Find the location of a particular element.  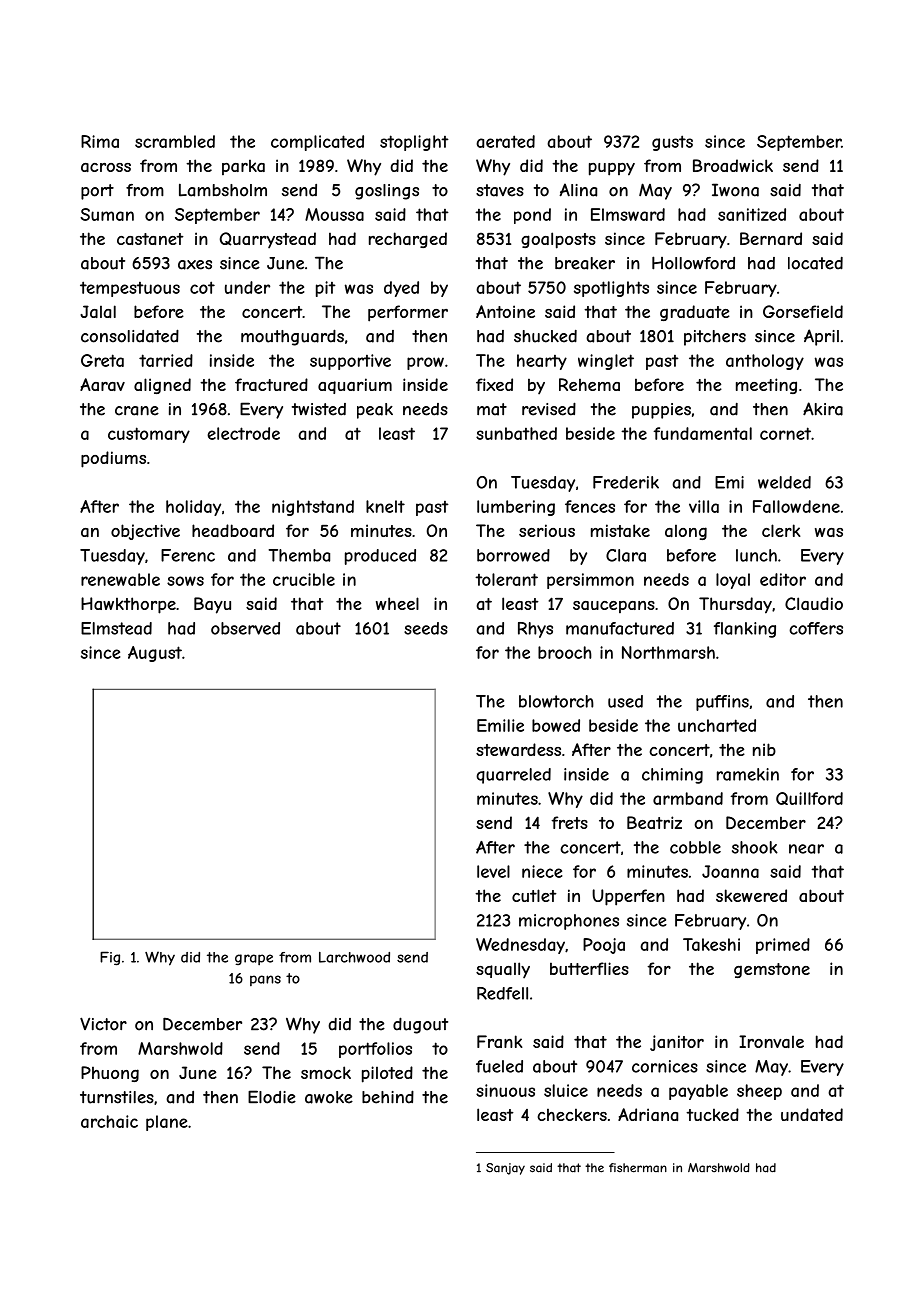

Elmsward is located at coordinates (628, 214).
